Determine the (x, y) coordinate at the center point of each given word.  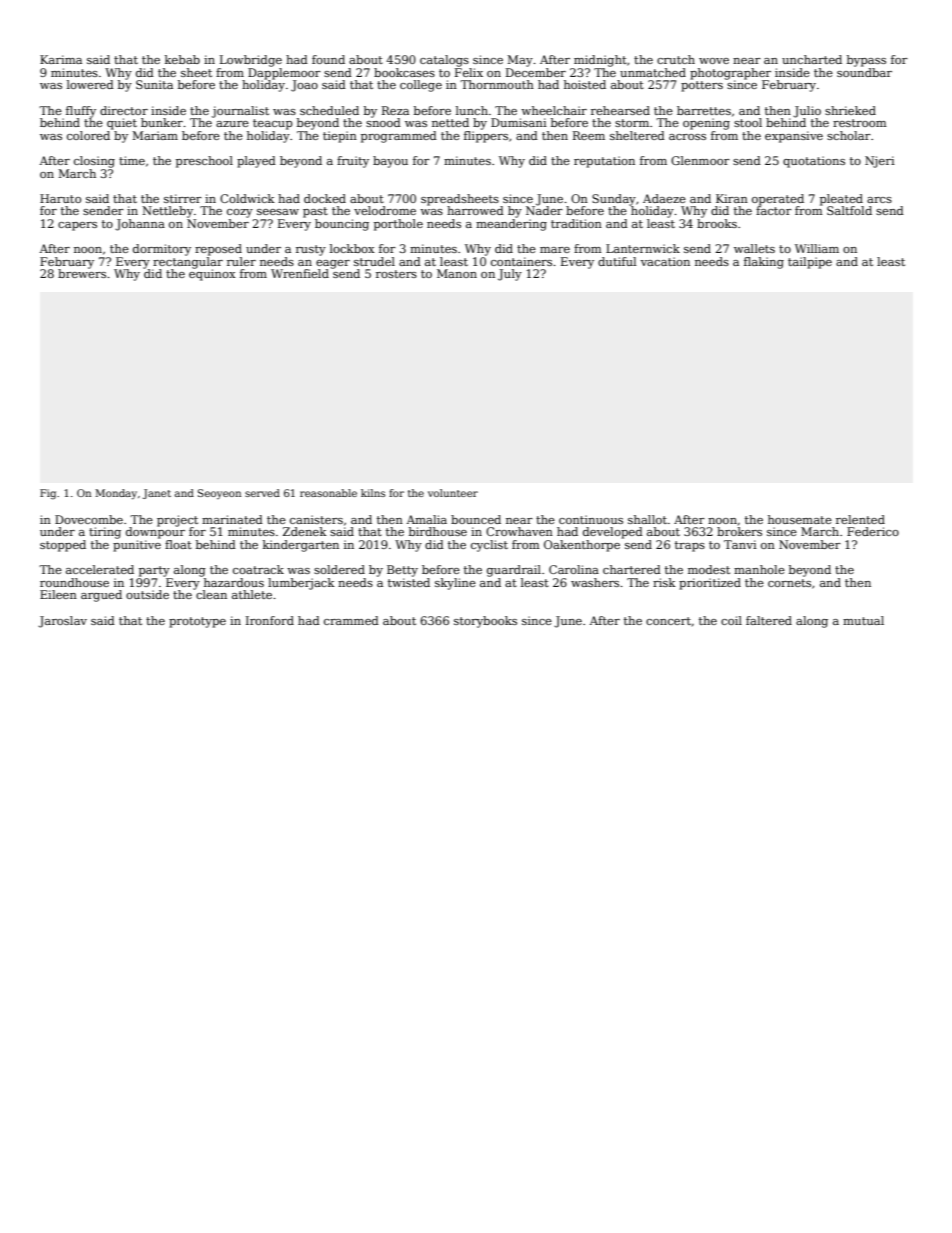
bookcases (404, 72)
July (510, 275)
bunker (162, 122)
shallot (647, 519)
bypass (866, 61)
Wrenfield (300, 273)
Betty (402, 571)
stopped (63, 546)
